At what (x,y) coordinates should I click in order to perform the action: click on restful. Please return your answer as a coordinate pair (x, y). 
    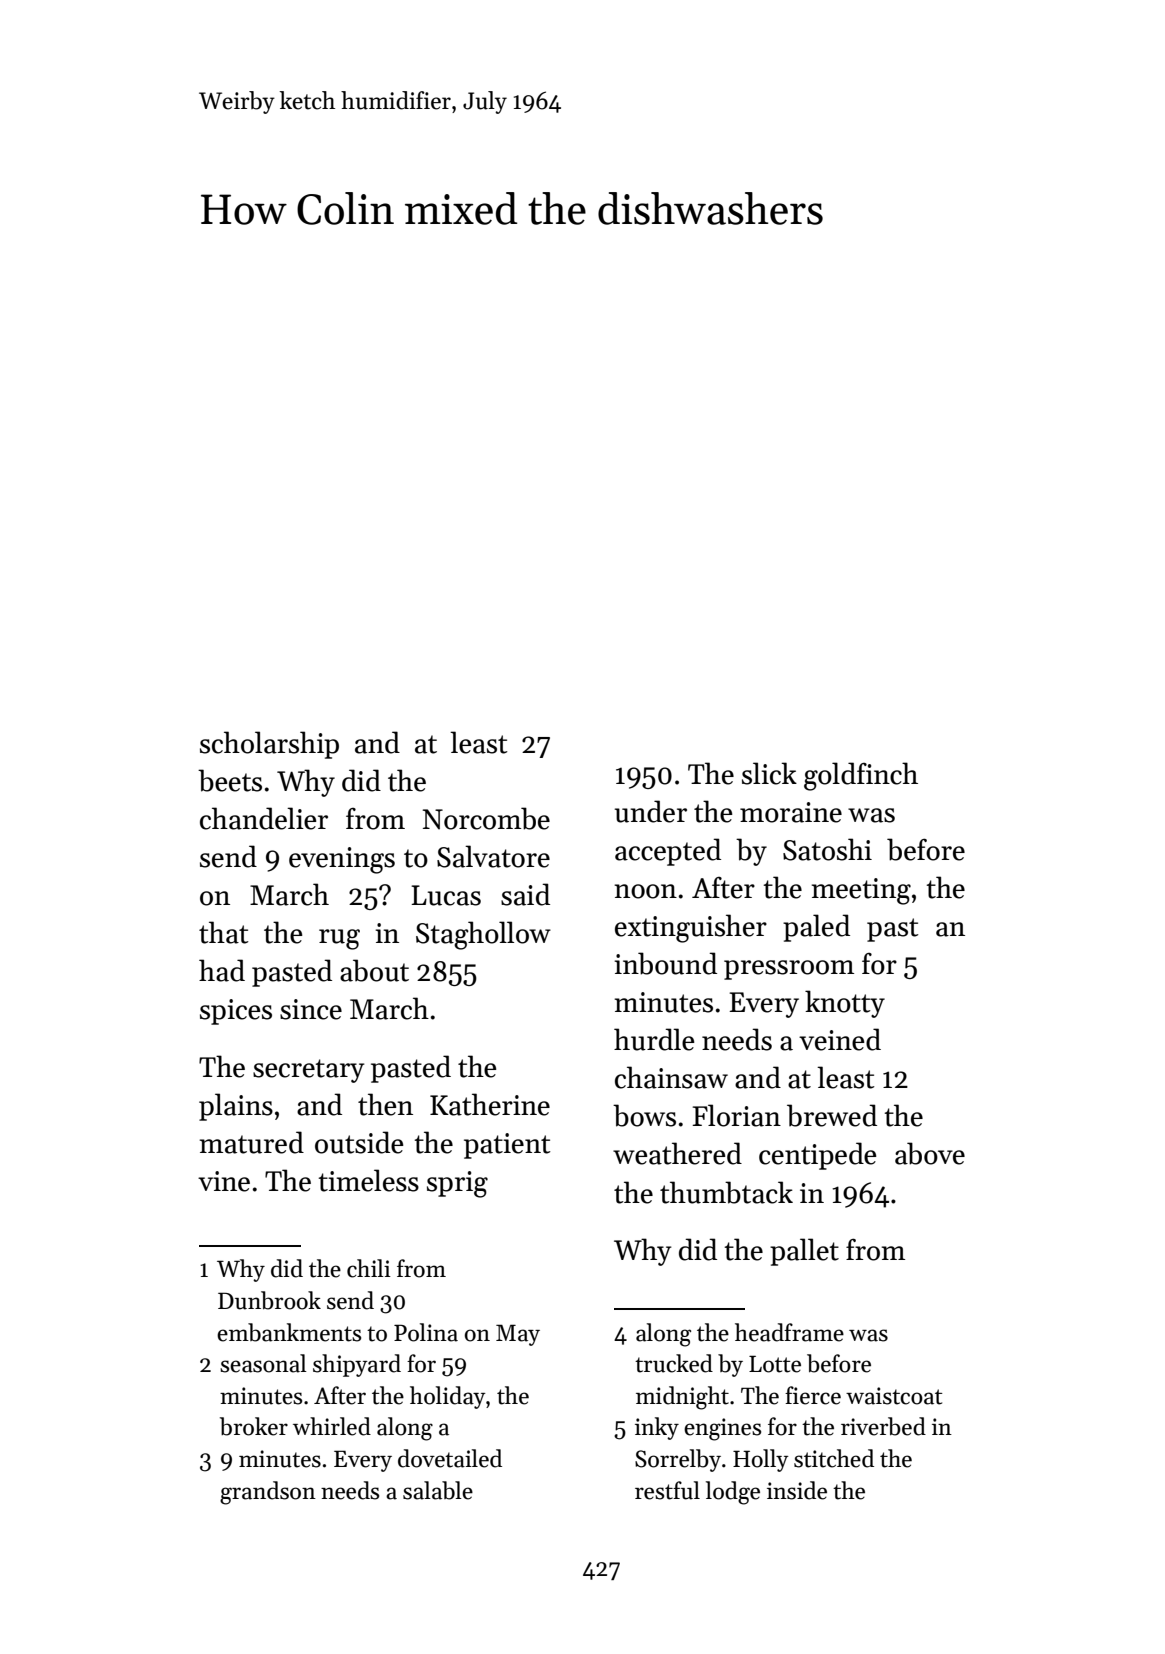
    Looking at the image, I should click on (667, 1490).
